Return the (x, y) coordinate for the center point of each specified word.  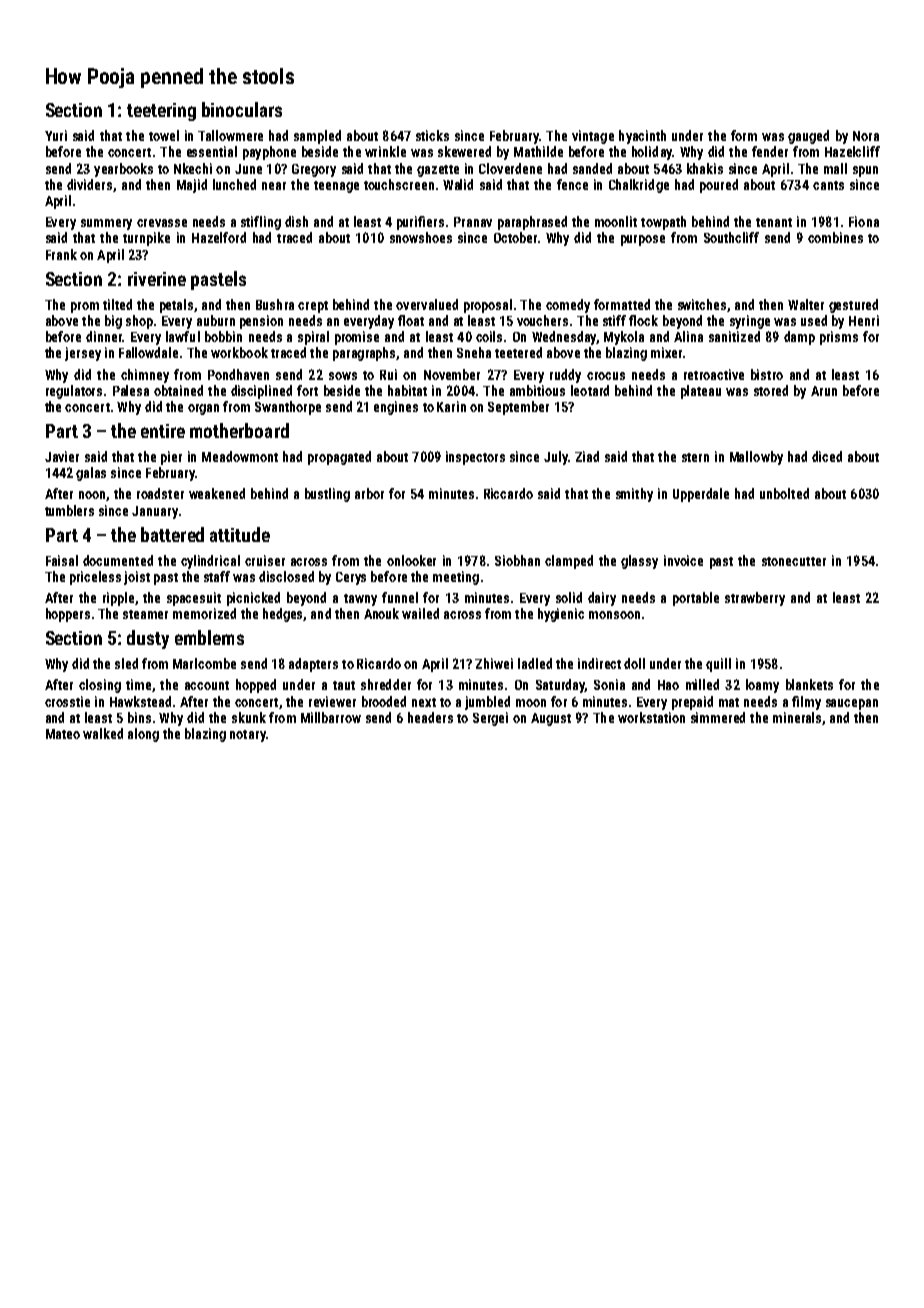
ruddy (565, 376)
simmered (718, 717)
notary (248, 736)
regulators (74, 392)
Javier (62, 456)
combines (835, 237)
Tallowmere (230, 135)
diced (827, 456)
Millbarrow (331, 717)
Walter (806, 304)
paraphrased (532, 223)
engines (396, 408)
